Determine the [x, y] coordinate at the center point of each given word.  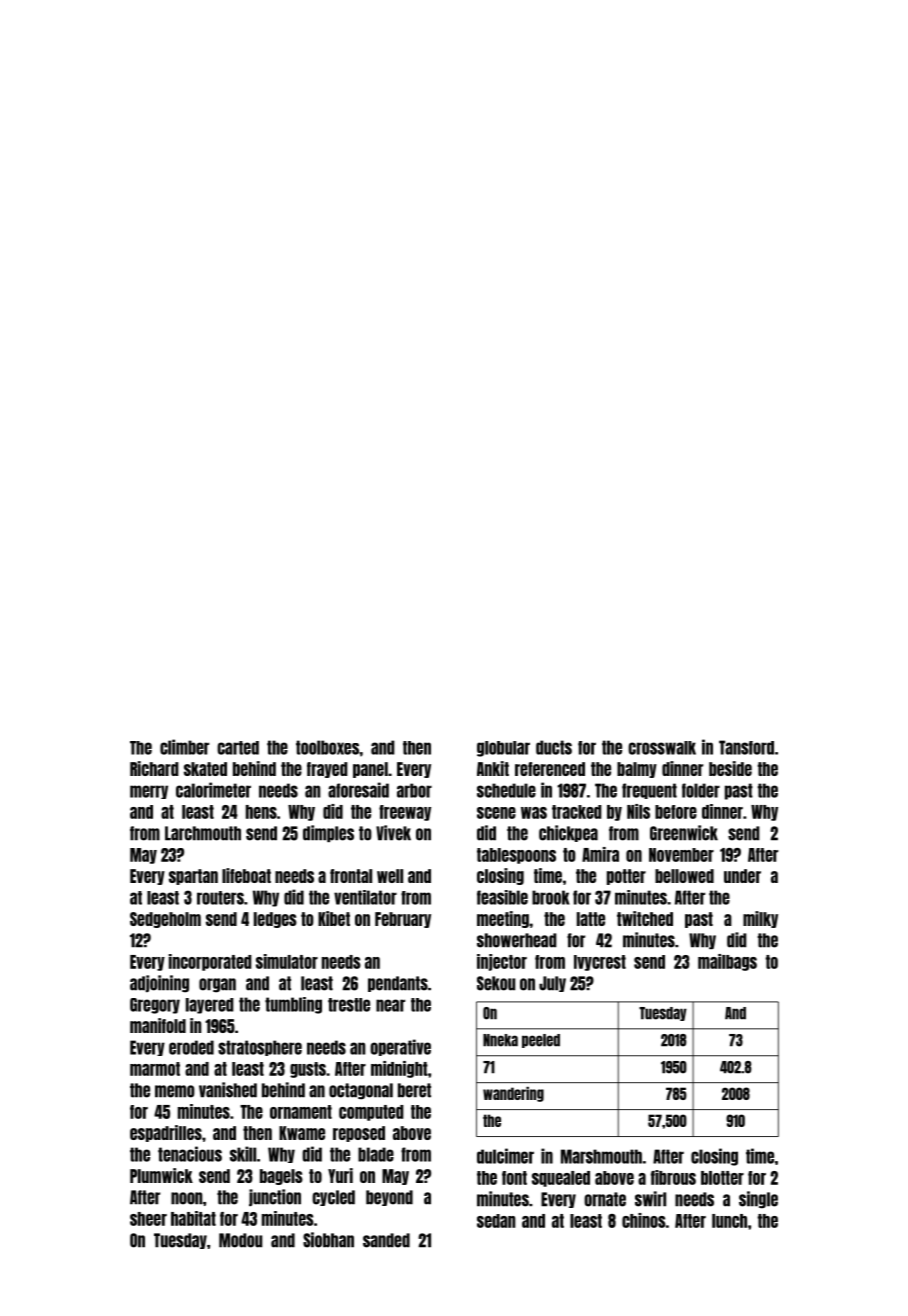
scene [496, 813]
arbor [414, 790]
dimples [328, 833]
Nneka [500, 1040]
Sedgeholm [165, 920]
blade [376, 1154]
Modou [240, 1240]
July [552, 984]
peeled [541, 1041]
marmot [155, 1069]
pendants [398, 984]
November [681, 855]
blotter [722, 1178]
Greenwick [684, 833]
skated [205, 769]
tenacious [190, 1154]
